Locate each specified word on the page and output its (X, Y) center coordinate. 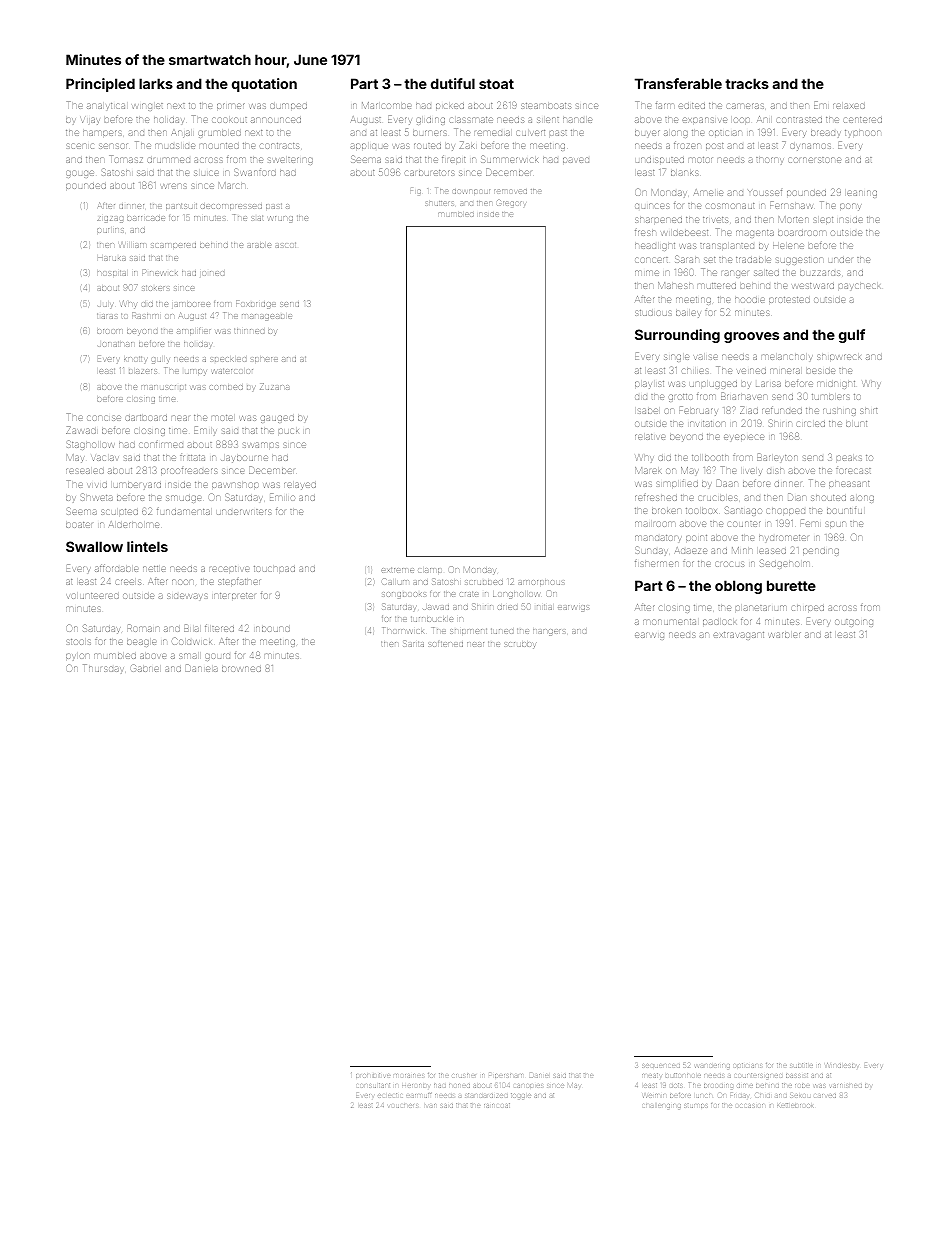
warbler (785, 635)
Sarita (413, 644)
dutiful (453, 83)
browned (241, 669)
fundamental (183, 512)
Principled (100, 85)
